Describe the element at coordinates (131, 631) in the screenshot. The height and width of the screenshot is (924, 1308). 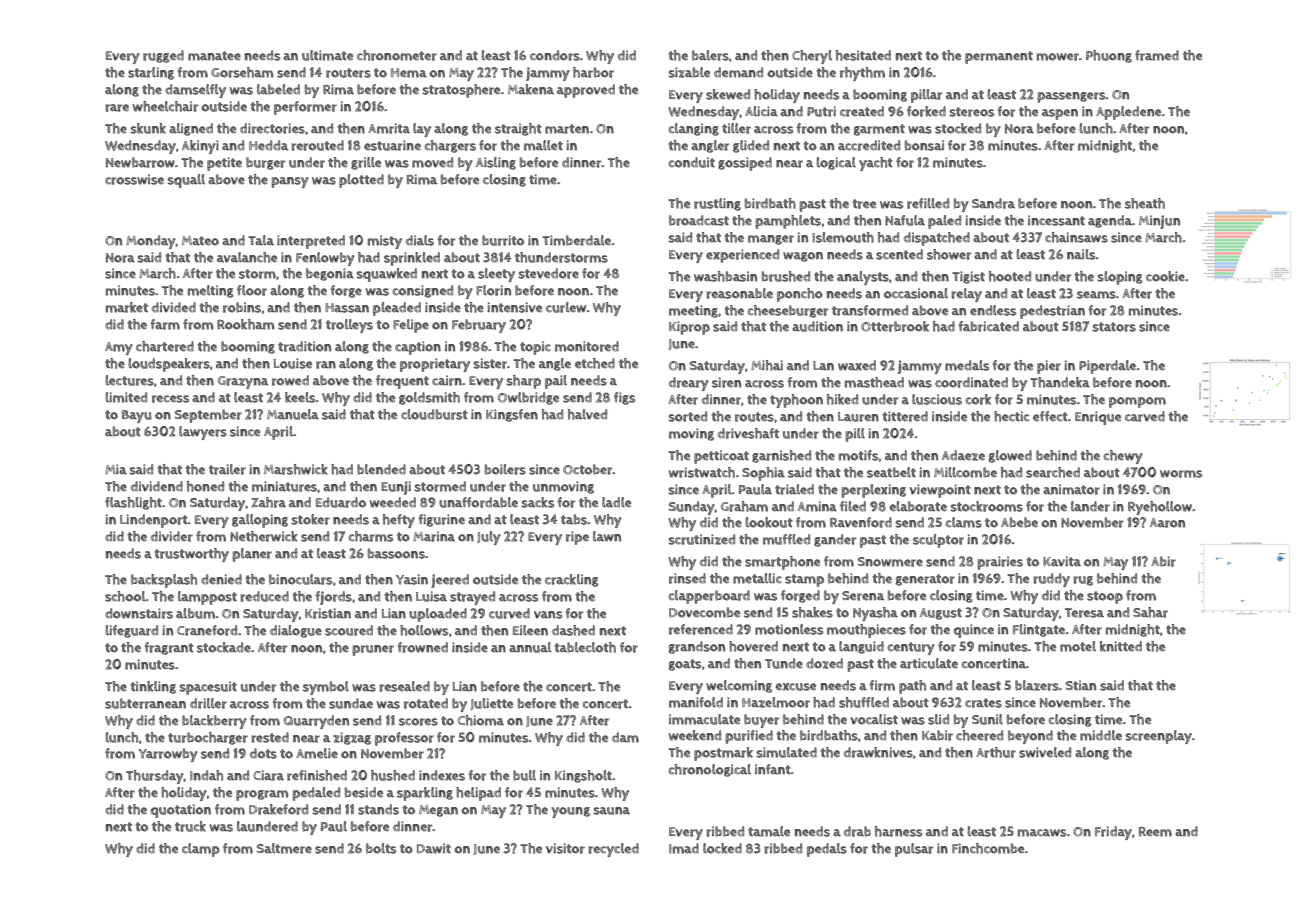
I see `lifeguard` at that location.
